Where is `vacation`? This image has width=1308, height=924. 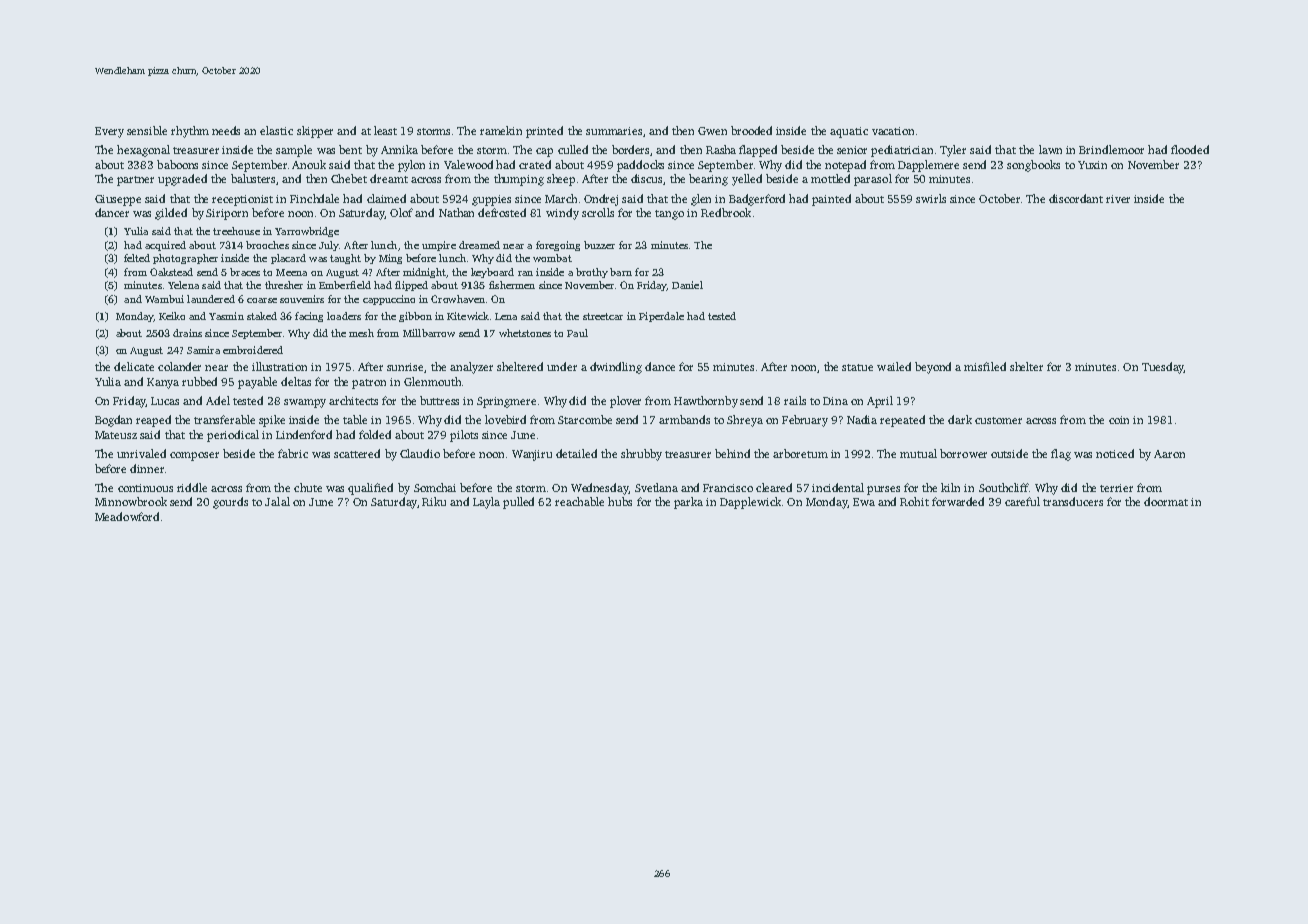 vacation is located at coordinates (893, 131).
